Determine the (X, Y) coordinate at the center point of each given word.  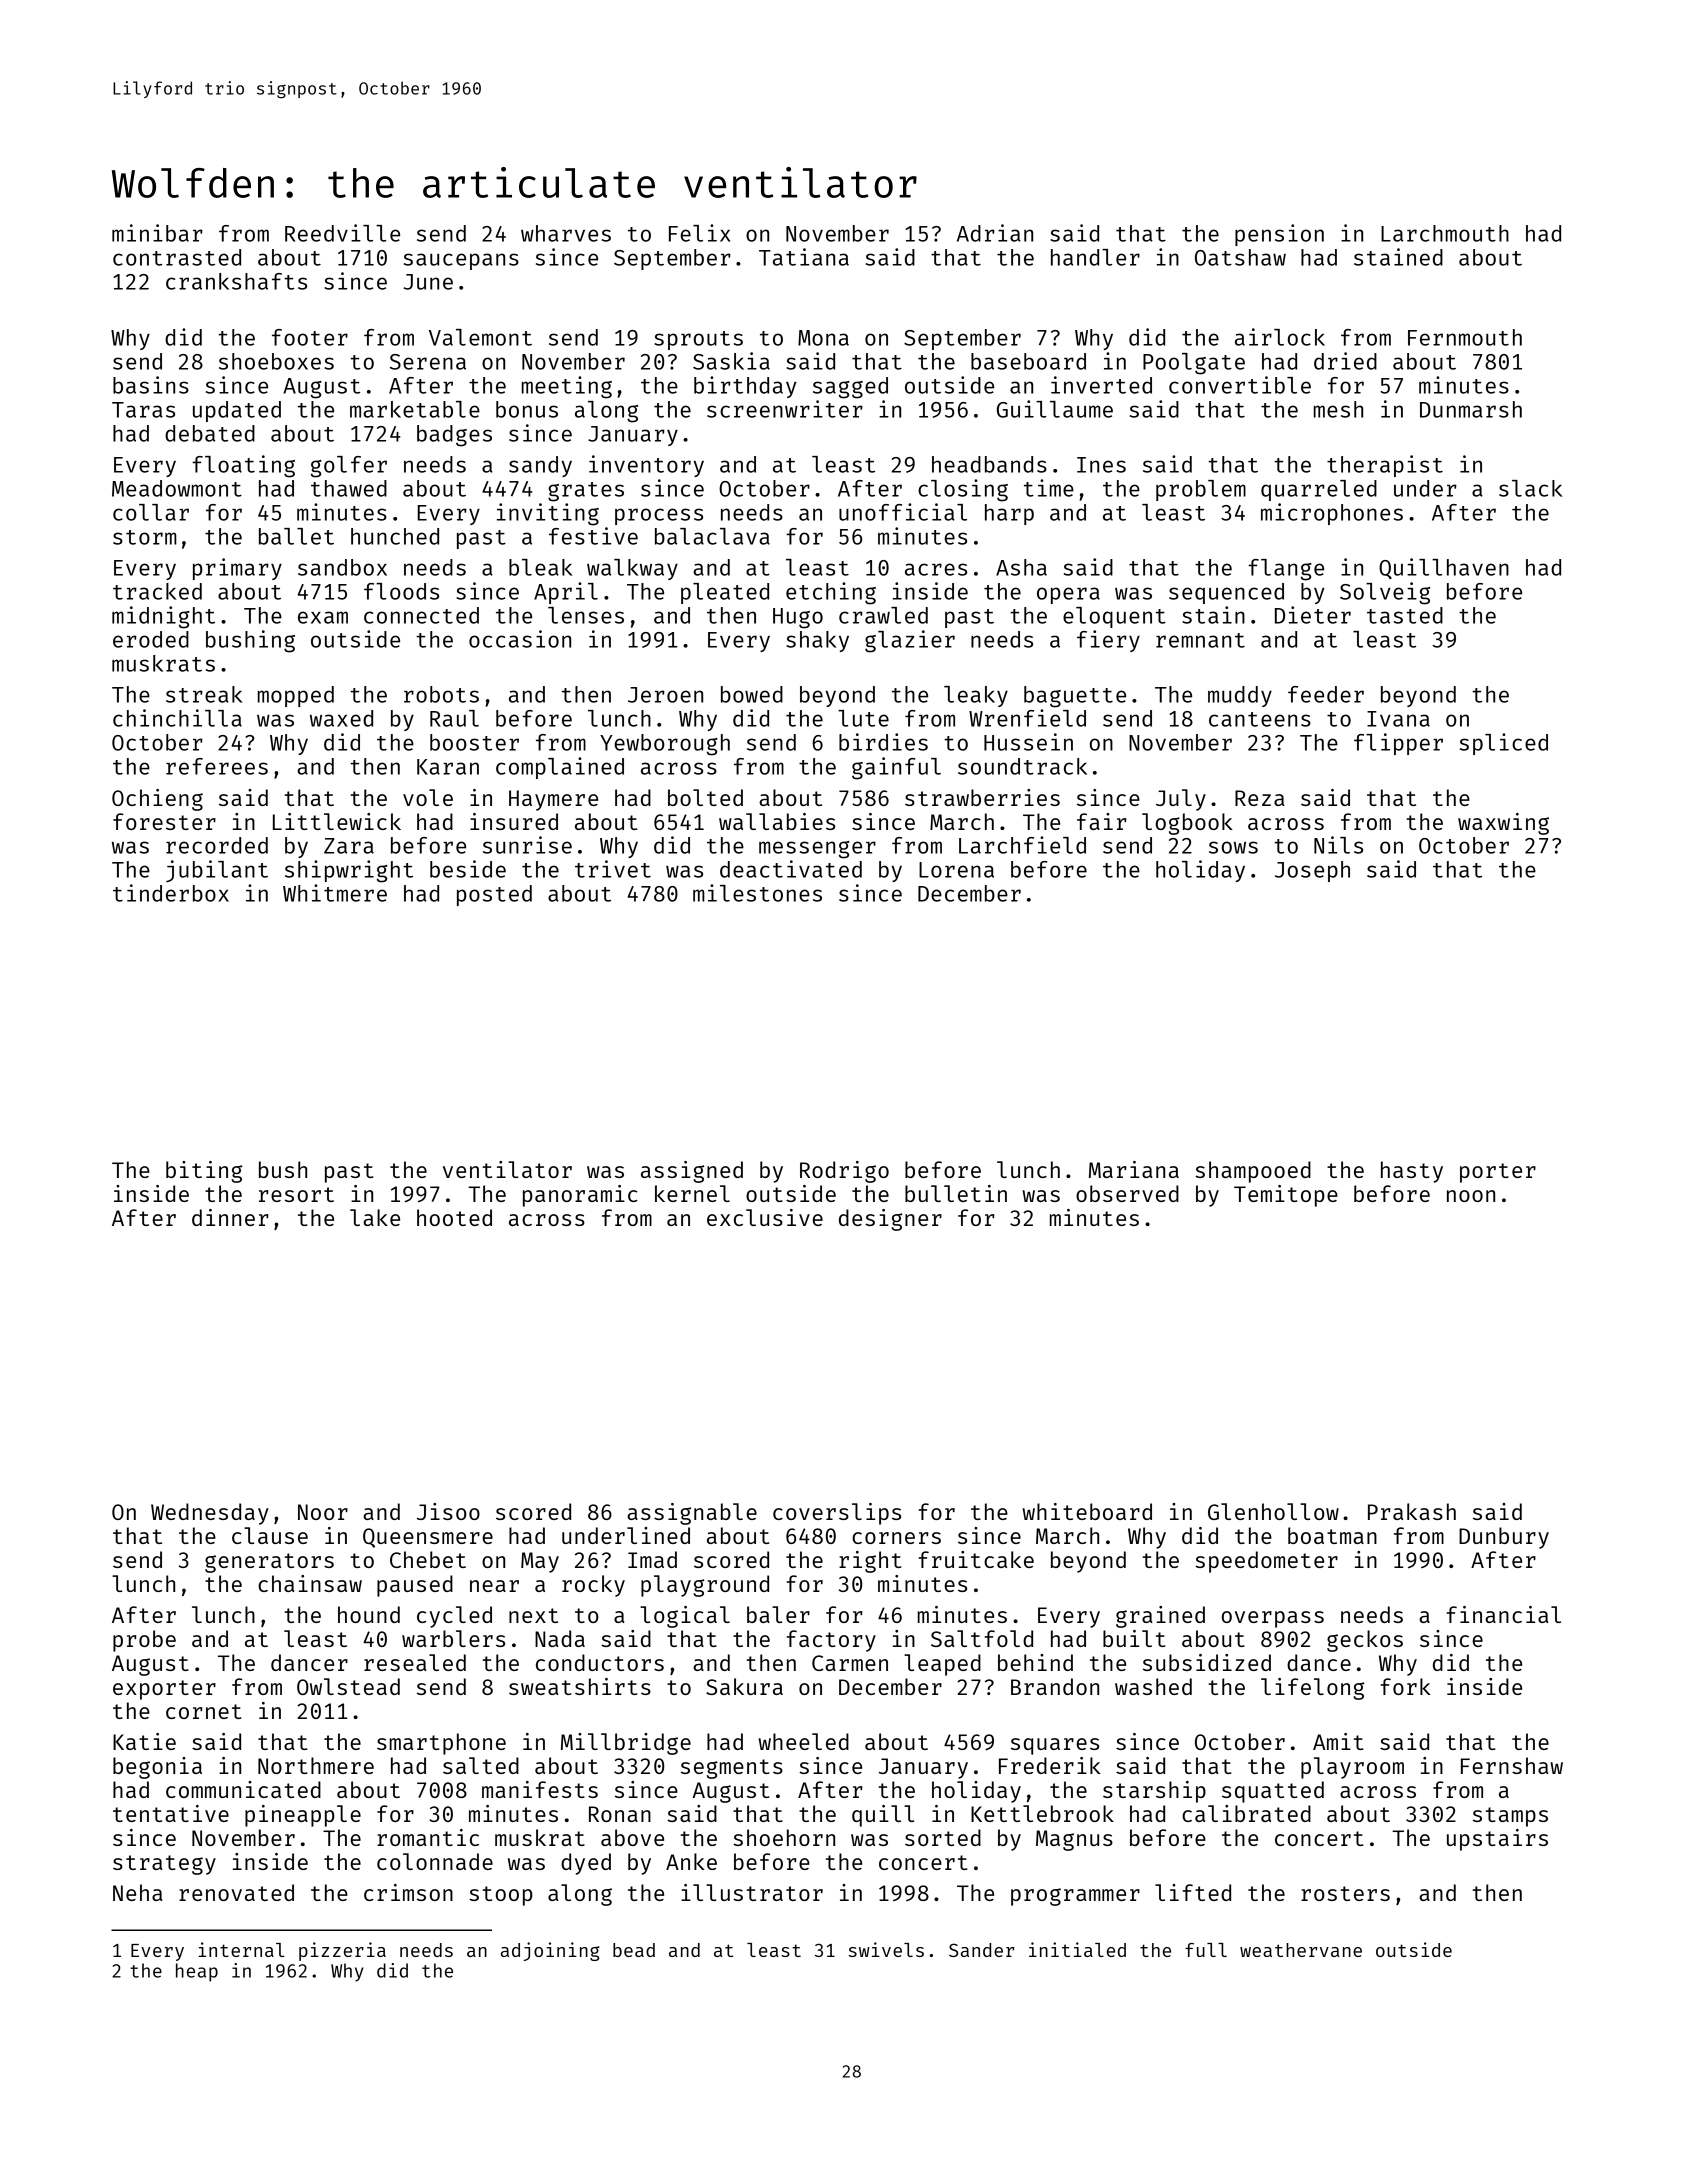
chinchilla (177, 718)
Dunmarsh (1471, 409)
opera (1068, 595)
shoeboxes (276, 361)
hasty (1412, 1172)
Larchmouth (1445, 233)
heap (197, 1972)
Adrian (995, 233)
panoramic (580, 1196)
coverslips (837, 1514)
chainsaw (310, 1583)
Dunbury (1504, 1538)
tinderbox (171, 893)
